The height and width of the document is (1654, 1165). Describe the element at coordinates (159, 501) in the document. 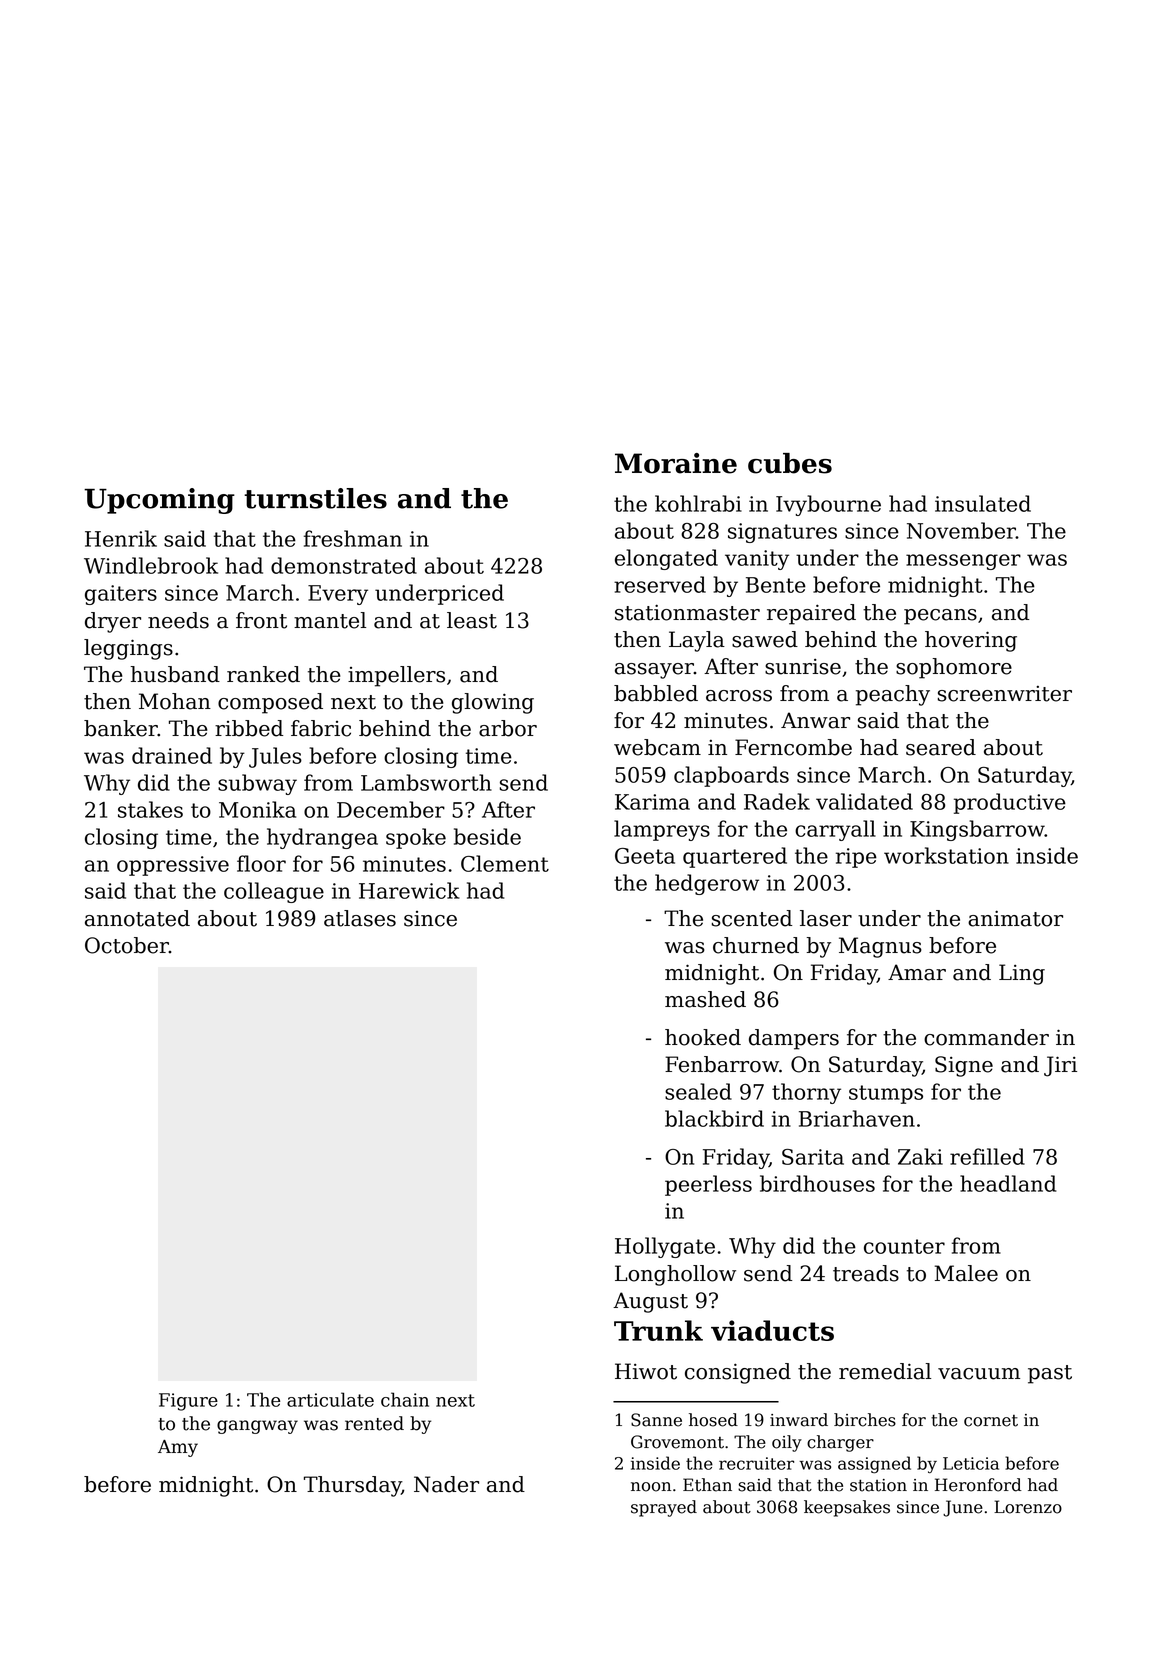

I see `Upcoming` at that location.
